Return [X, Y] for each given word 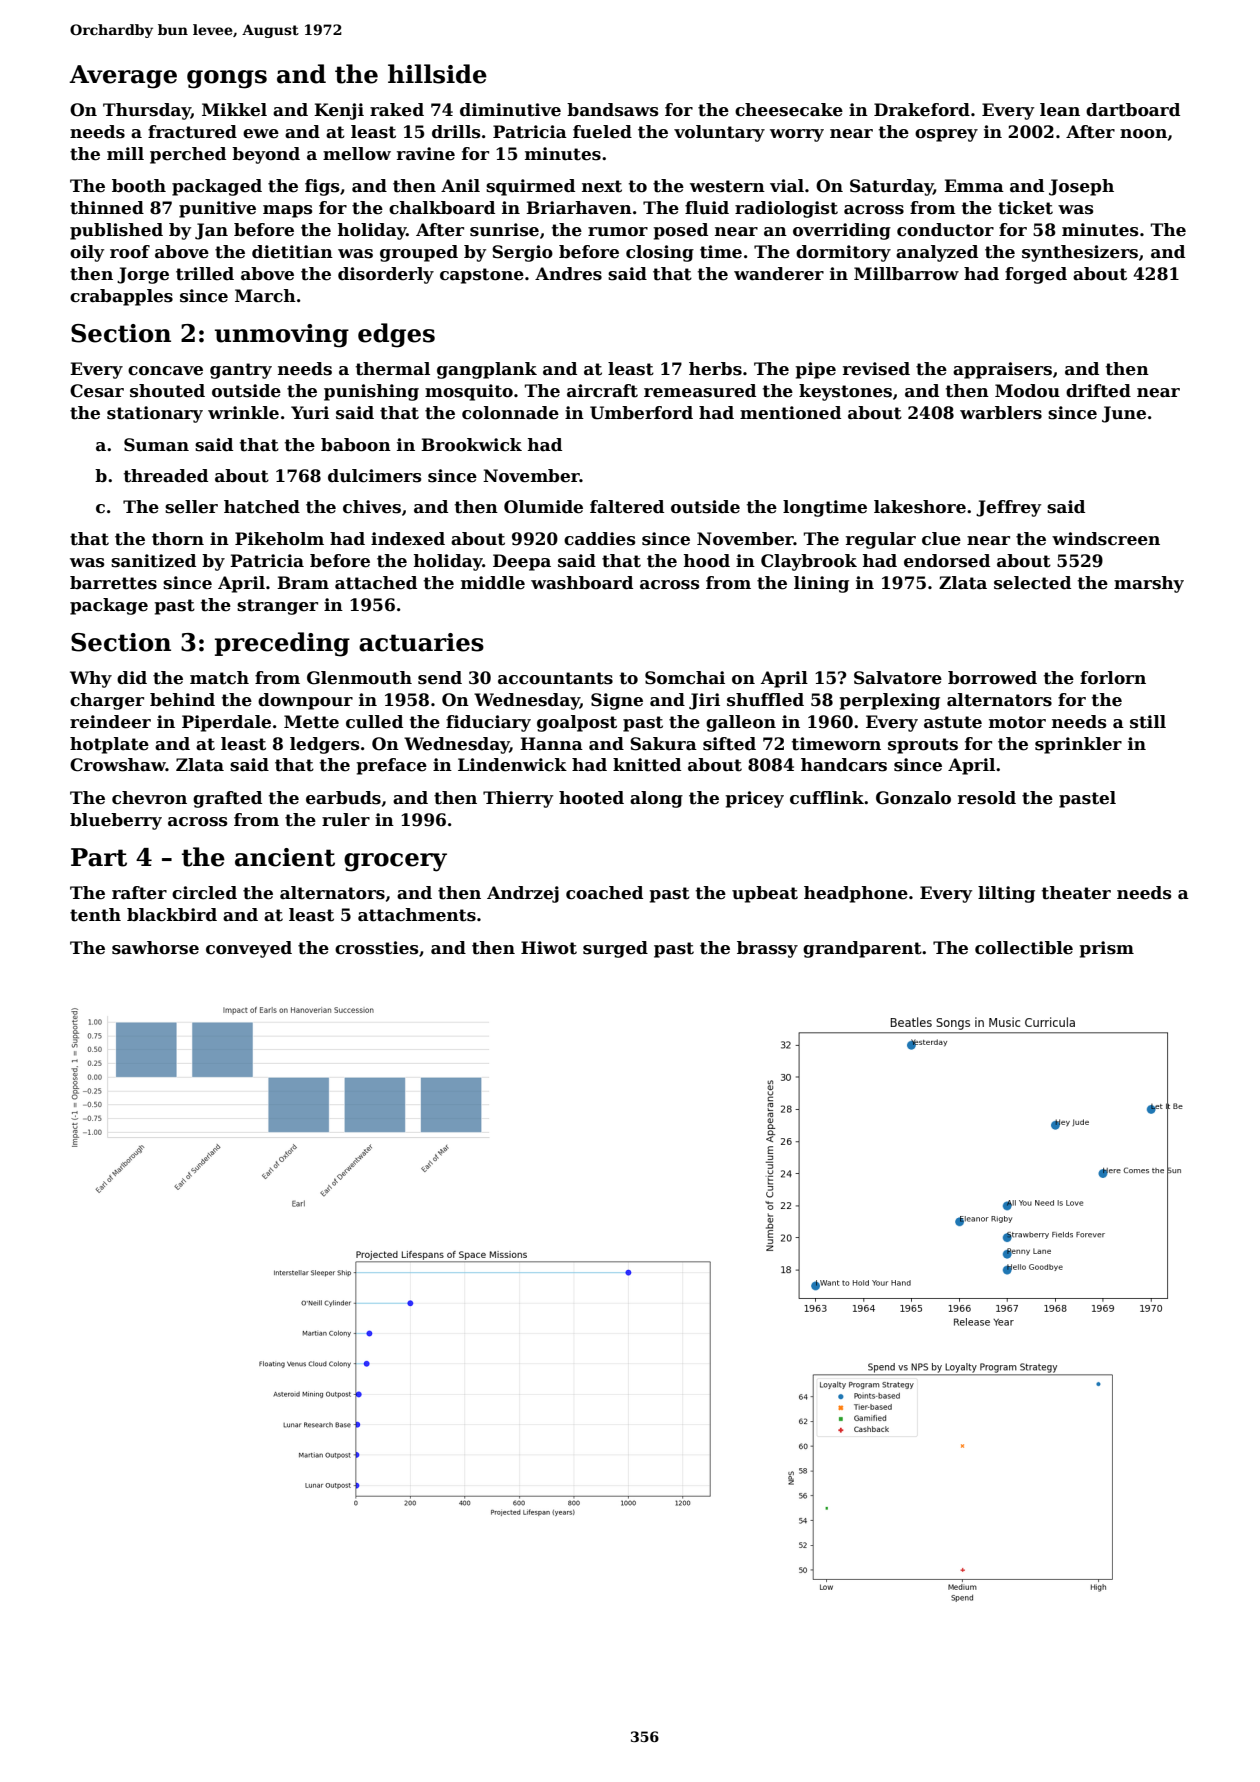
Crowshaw [118, 765]
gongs [227, 79]
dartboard [1133, 110]
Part [99, 857]
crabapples [121, 297]
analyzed [937, 253]
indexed [408, 539]
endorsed [947, 561]
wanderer [779, 274]
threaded [166, 476]
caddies [600, 539]
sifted [729, 744]
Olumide [543, 507]
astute [953, 722]
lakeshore [920, 507]
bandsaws [613, 110]
